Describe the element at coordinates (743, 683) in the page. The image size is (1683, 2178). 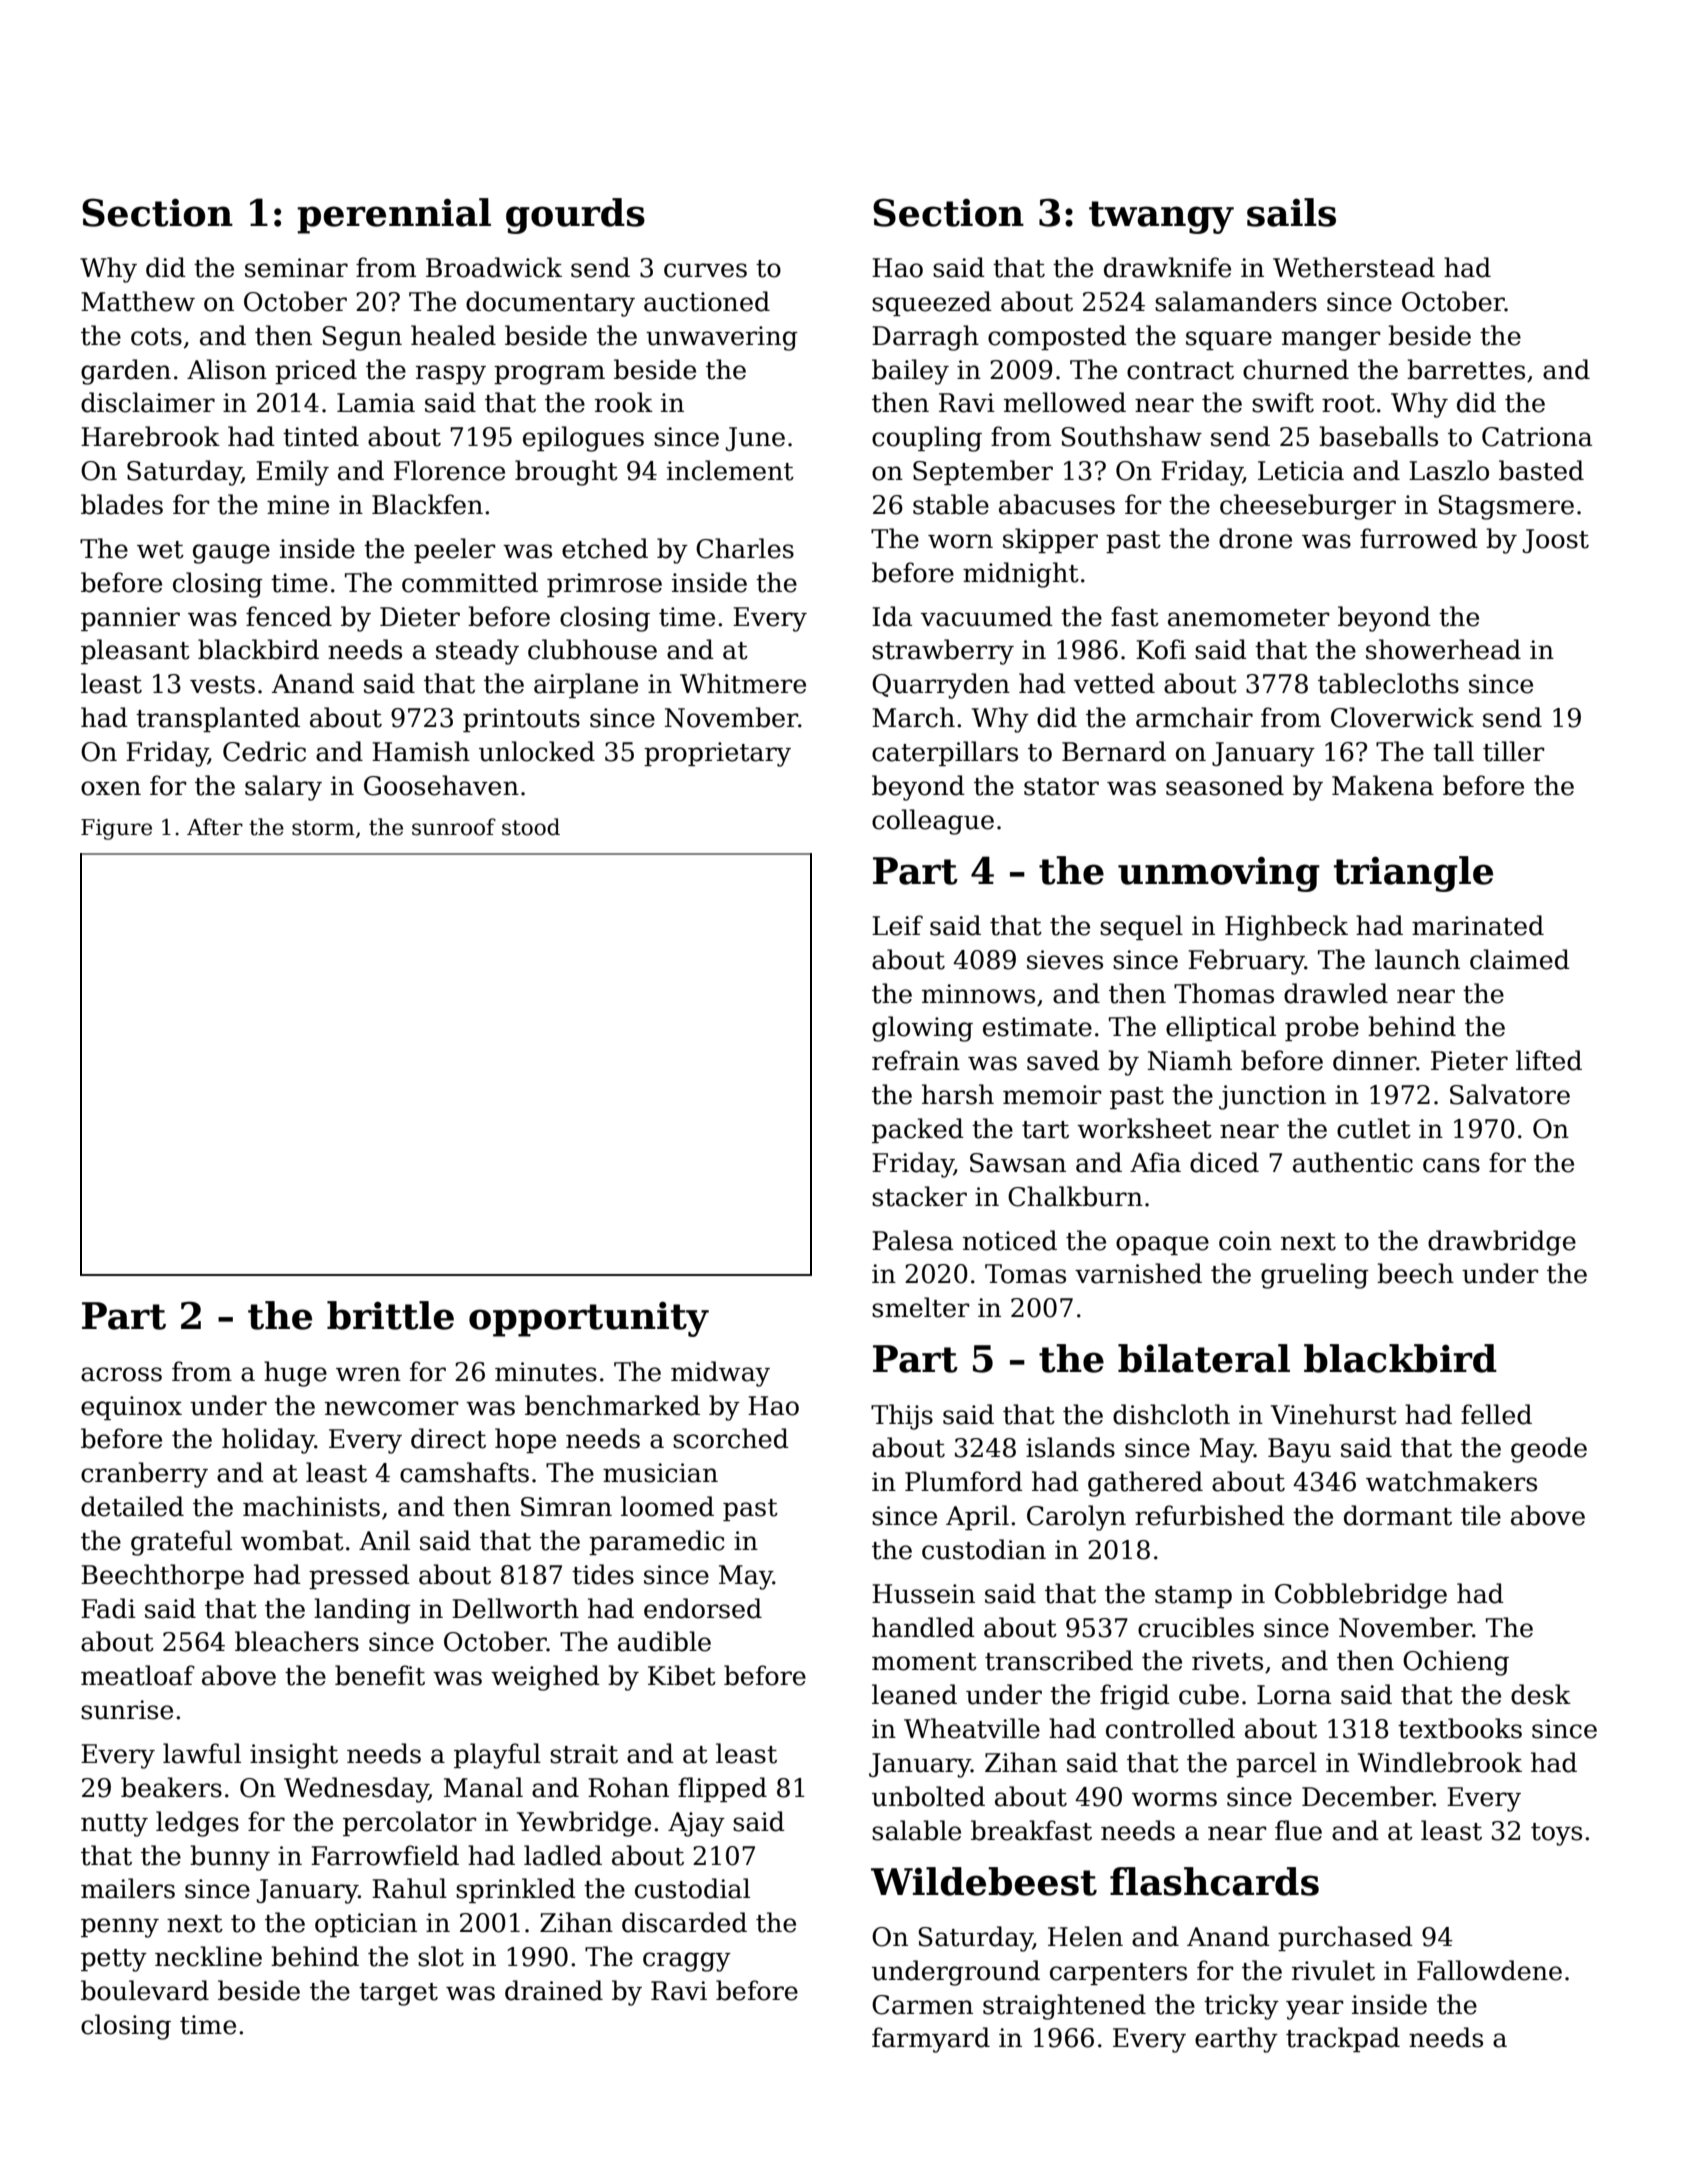
I see `Whitmere` at that location.
